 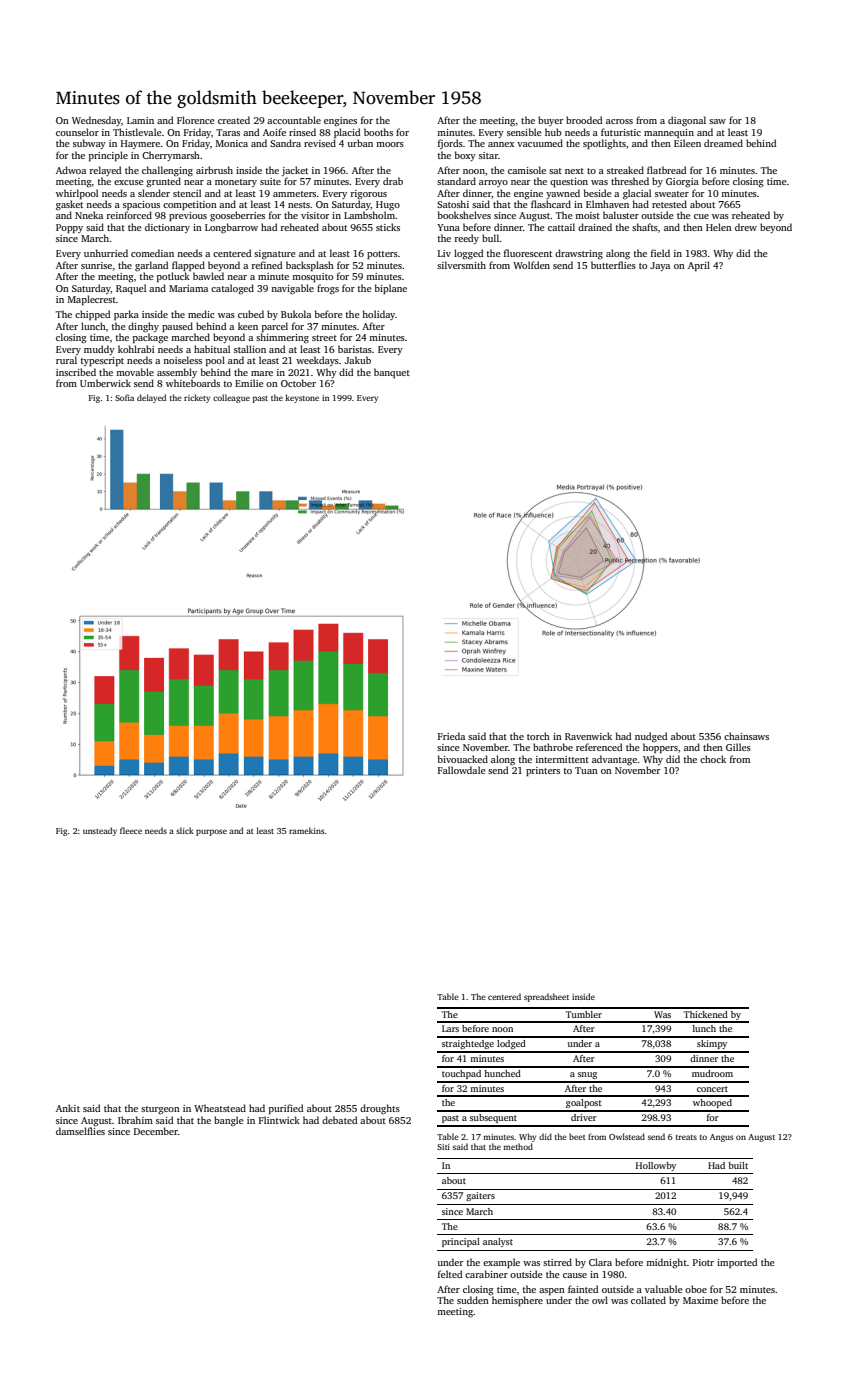 I want to click on sturgeon, so click(x=160, y=1110).
